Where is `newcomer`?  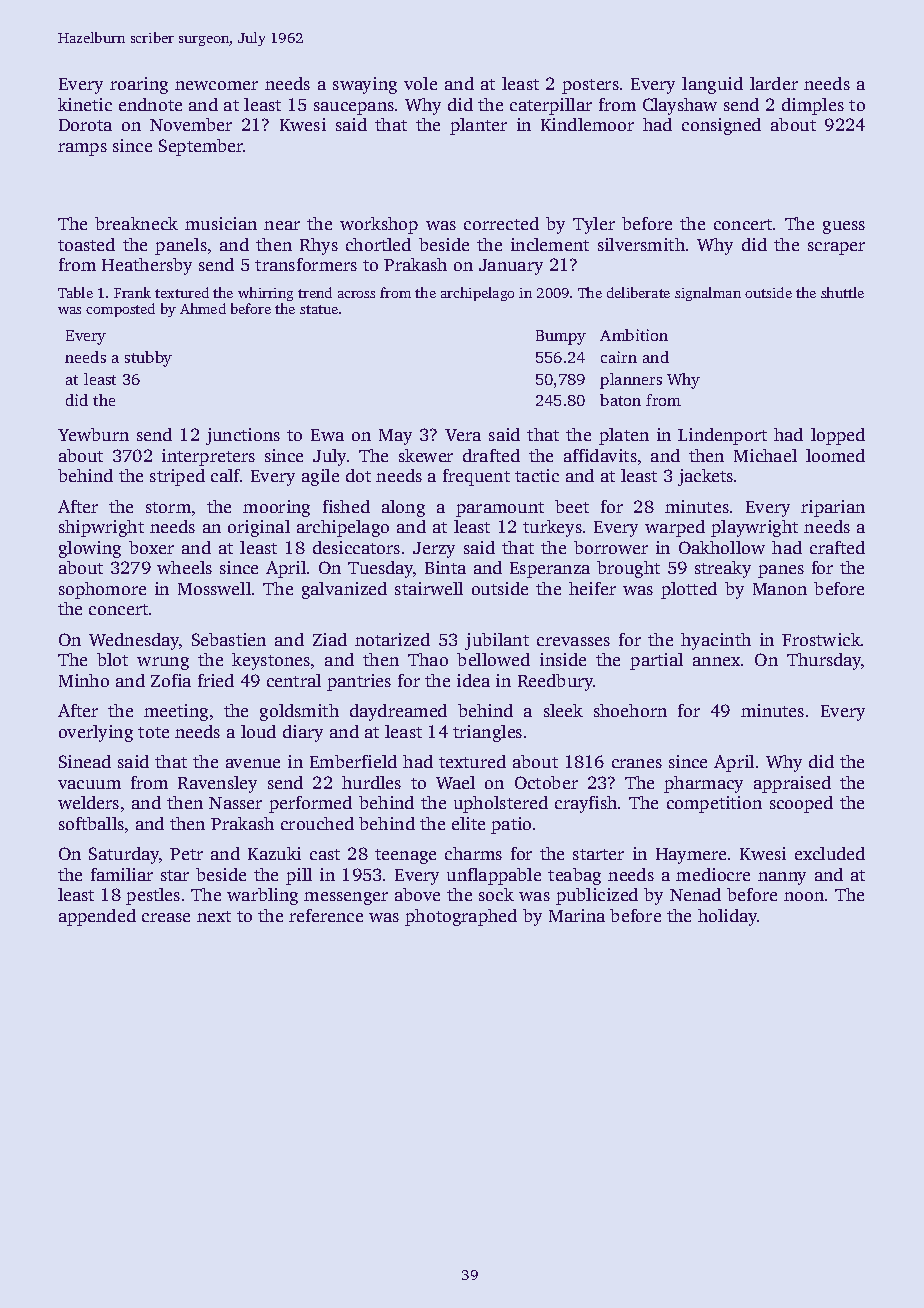
newcomer is located at coordinates (216, 85).
